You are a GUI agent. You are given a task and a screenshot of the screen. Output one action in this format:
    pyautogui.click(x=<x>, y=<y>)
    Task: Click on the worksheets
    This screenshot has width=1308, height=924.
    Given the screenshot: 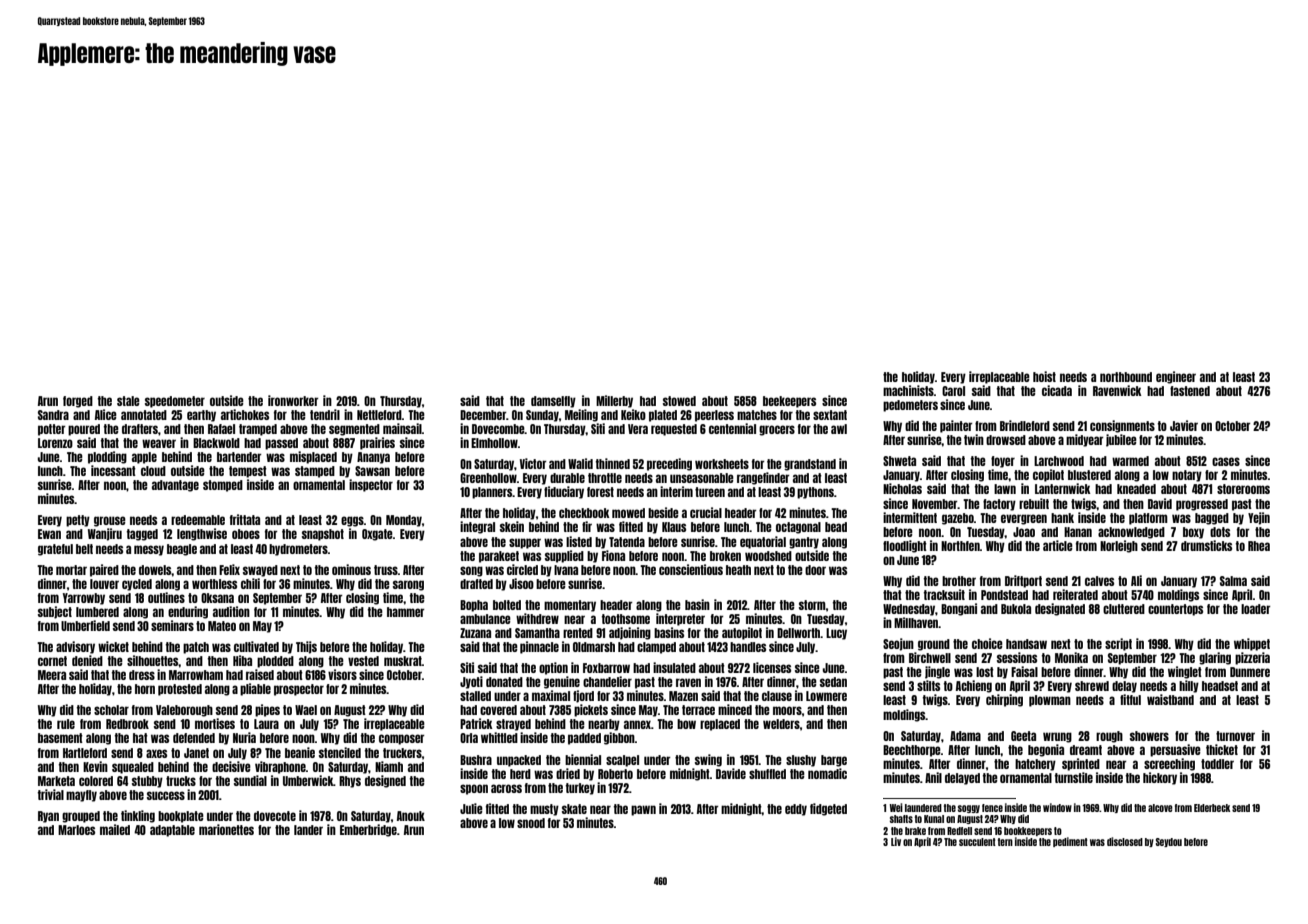 What is the action you would take?
    pyautogui.click(x=722, y=464)
